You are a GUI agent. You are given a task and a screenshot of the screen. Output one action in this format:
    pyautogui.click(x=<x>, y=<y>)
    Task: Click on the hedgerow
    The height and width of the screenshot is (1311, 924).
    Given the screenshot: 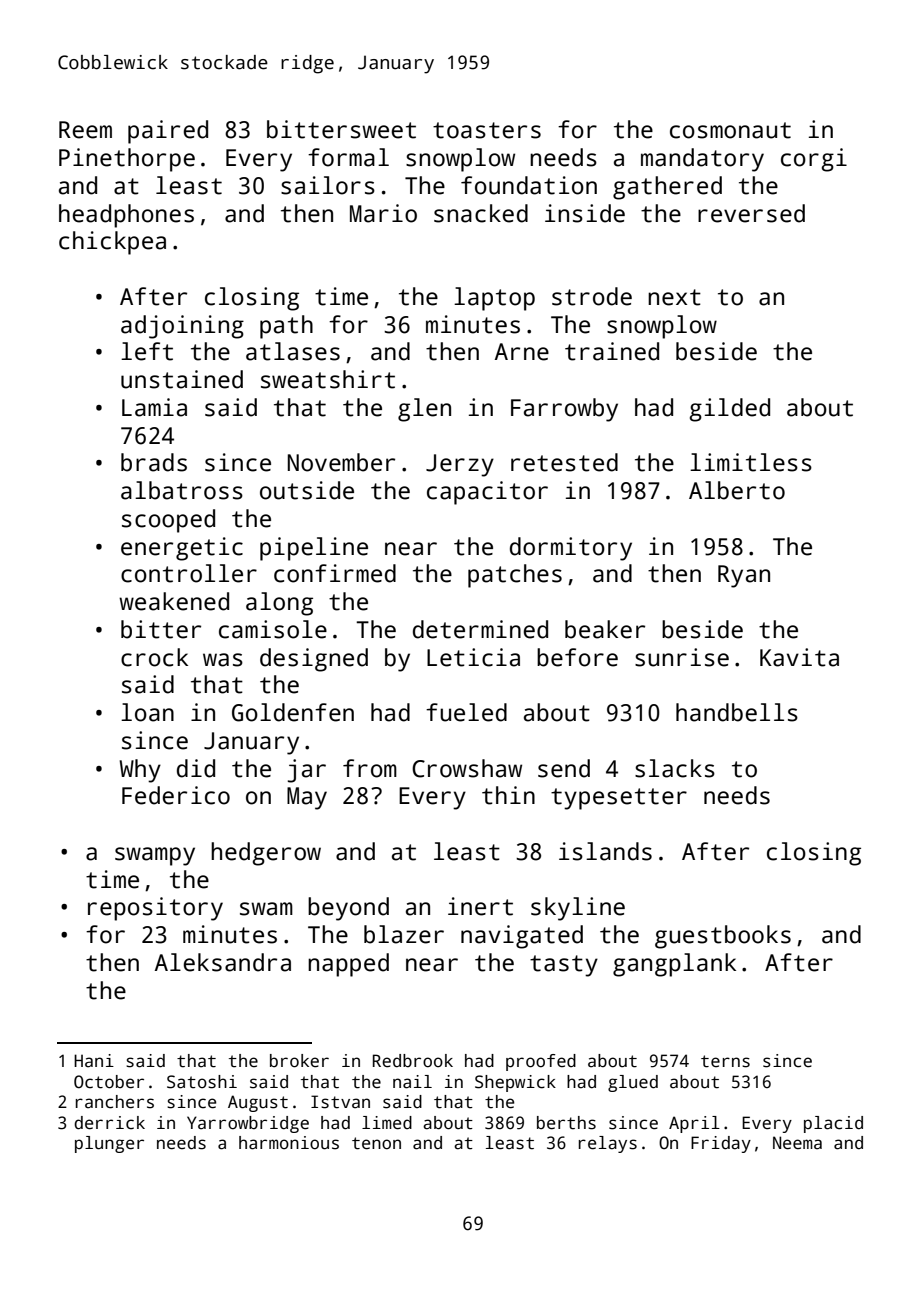 What is the action you would take?
    pyautogui.click(x=266, y=854)
